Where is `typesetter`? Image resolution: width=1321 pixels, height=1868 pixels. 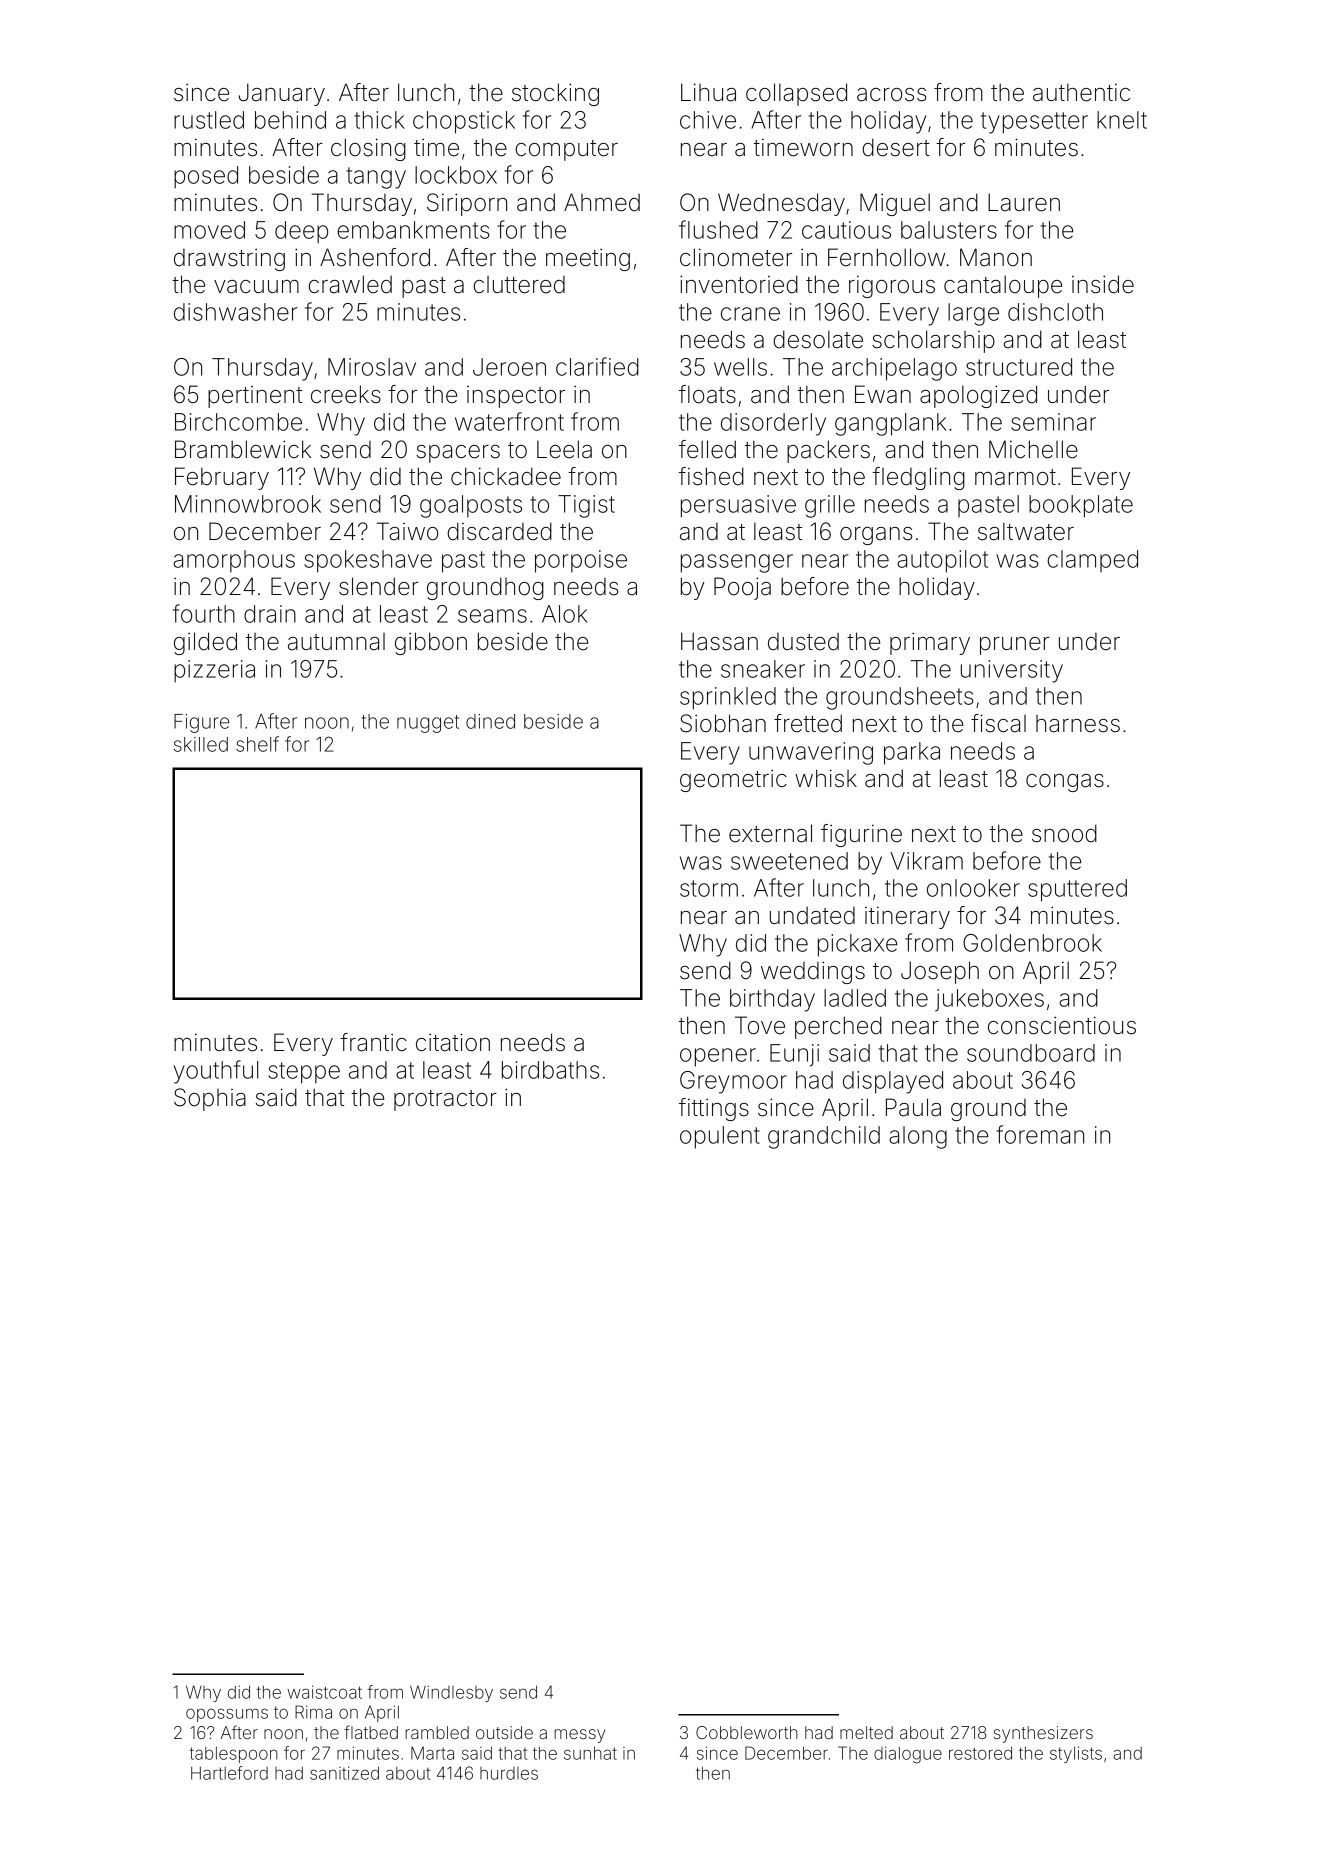
typesetter is located at coordinates (1034, 123).
